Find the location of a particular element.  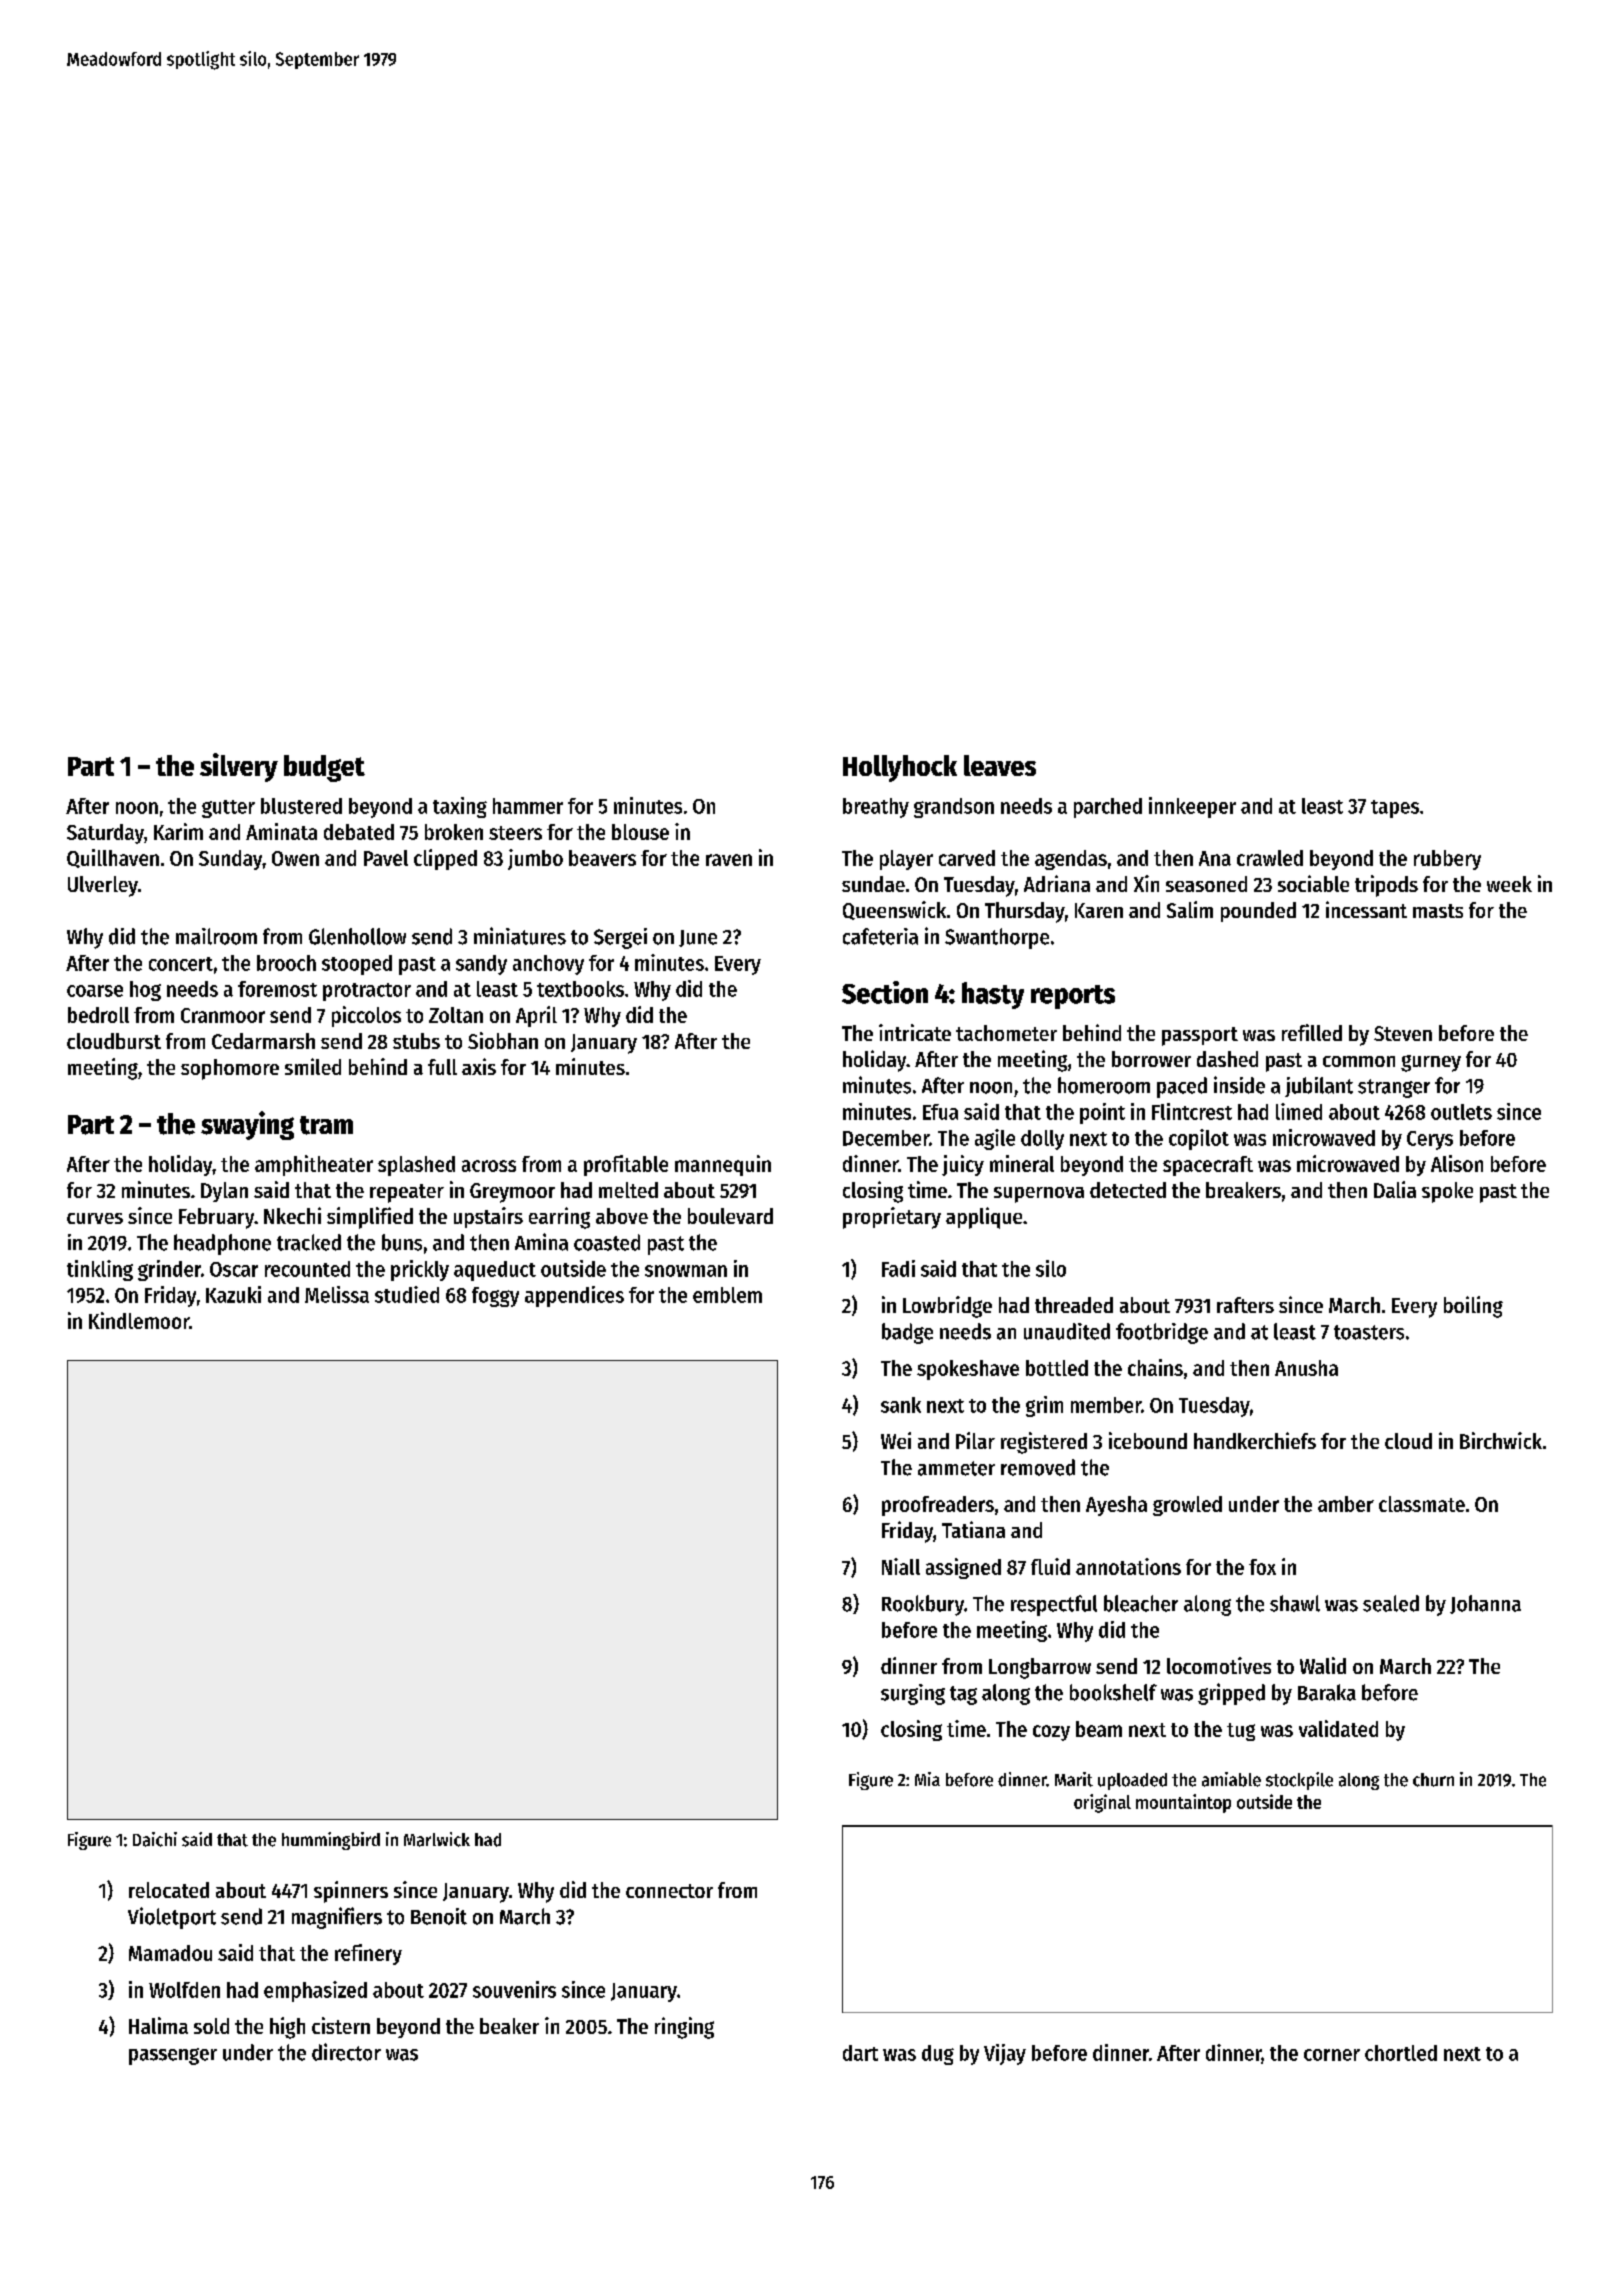

handkerchiefs is located at coordinates (1255, 1440).
